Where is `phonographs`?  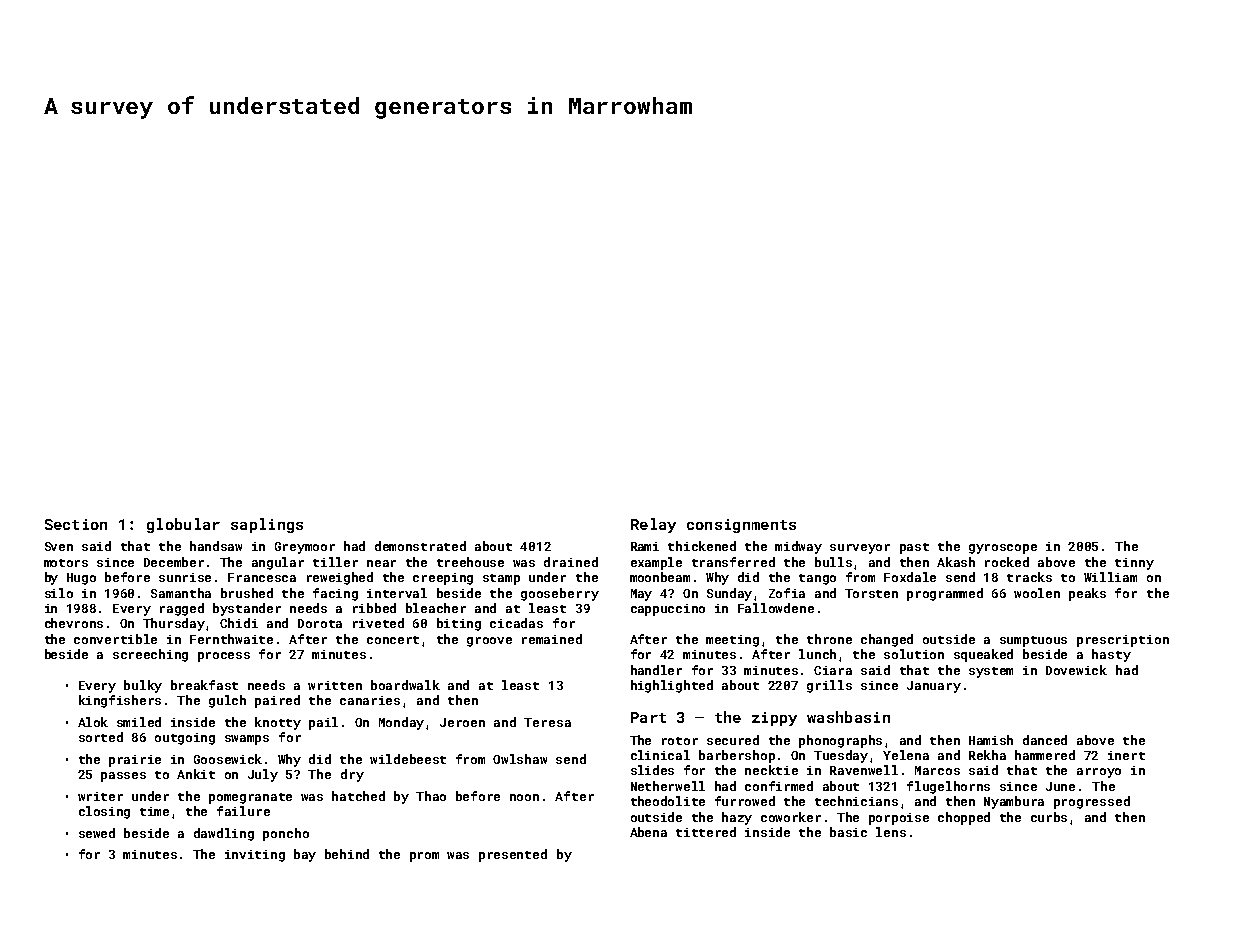
phonographs is located at coordinates (840, 741).
